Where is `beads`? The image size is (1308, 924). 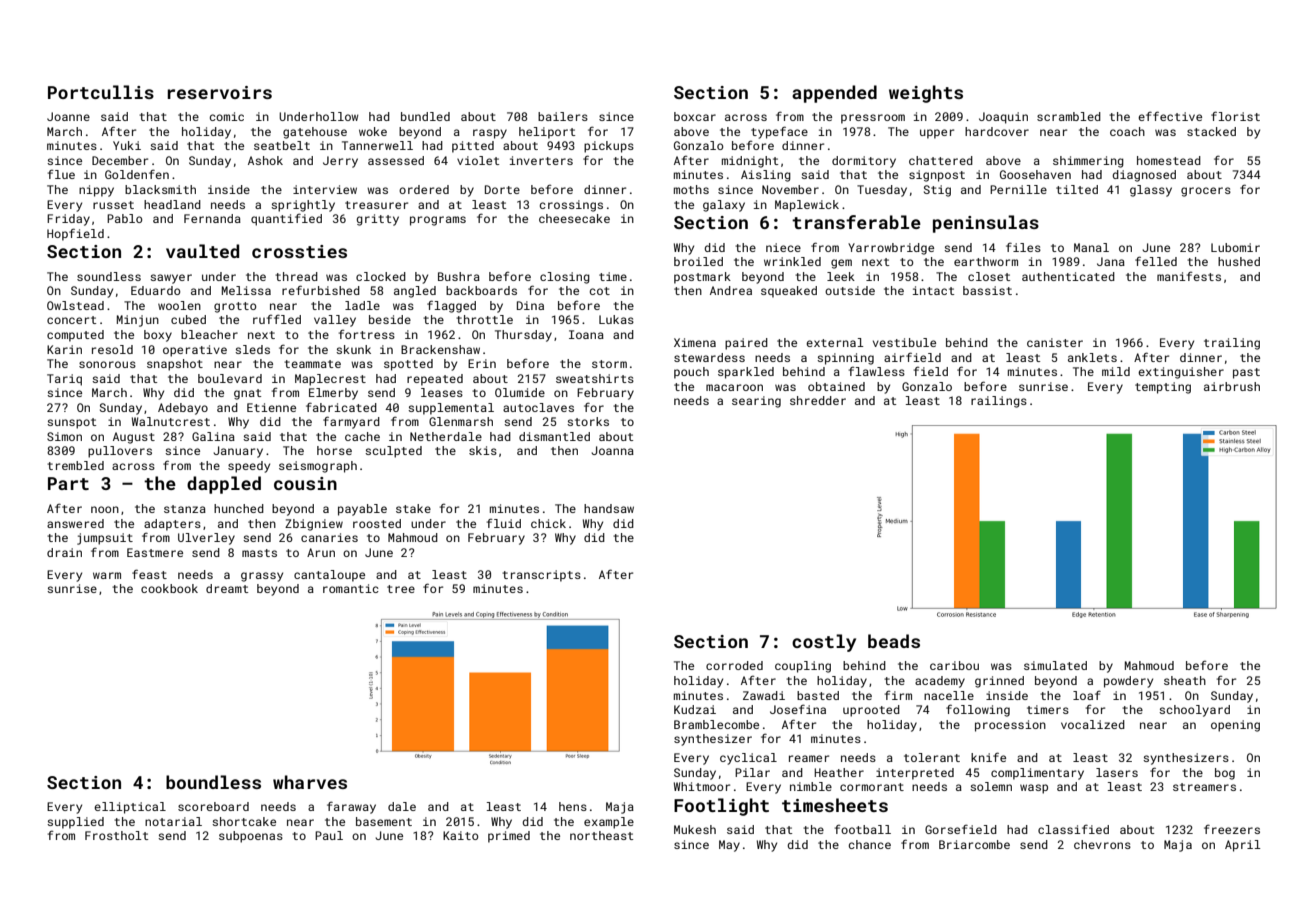 beads is located at coordinates (894, 641).
